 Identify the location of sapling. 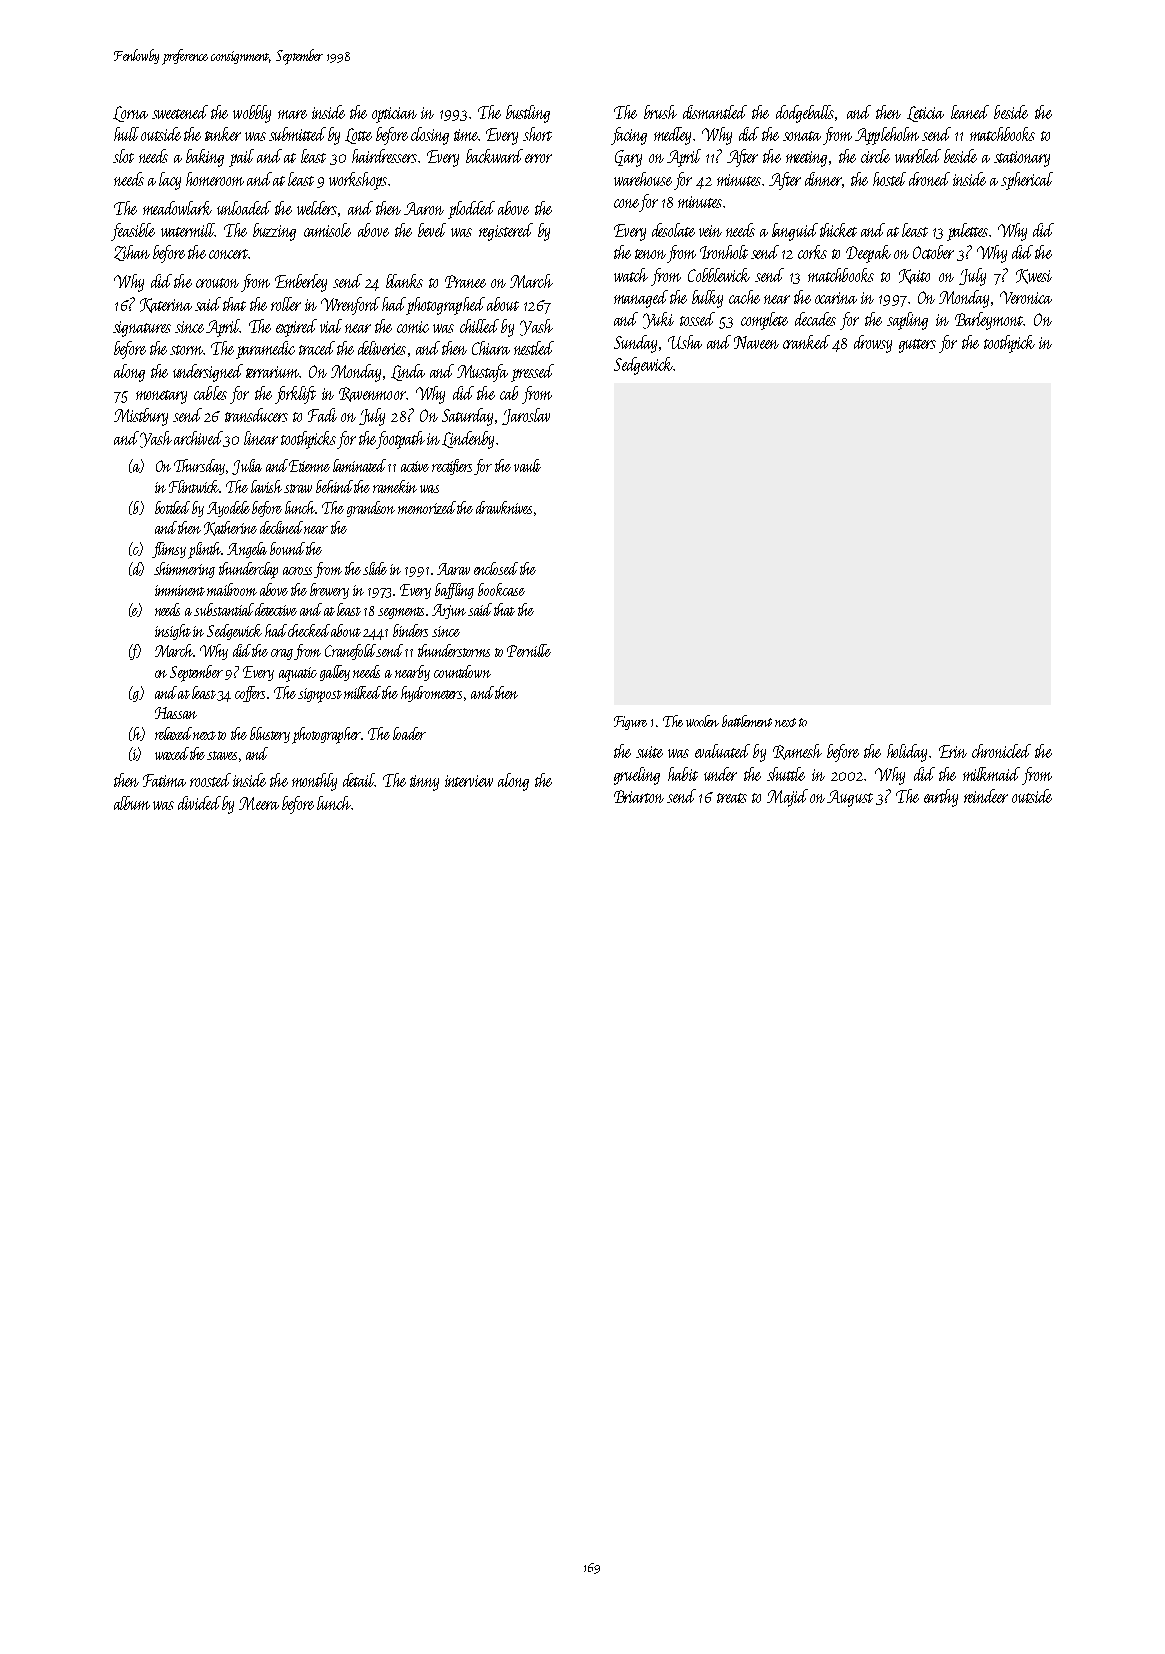
(907, 321).
